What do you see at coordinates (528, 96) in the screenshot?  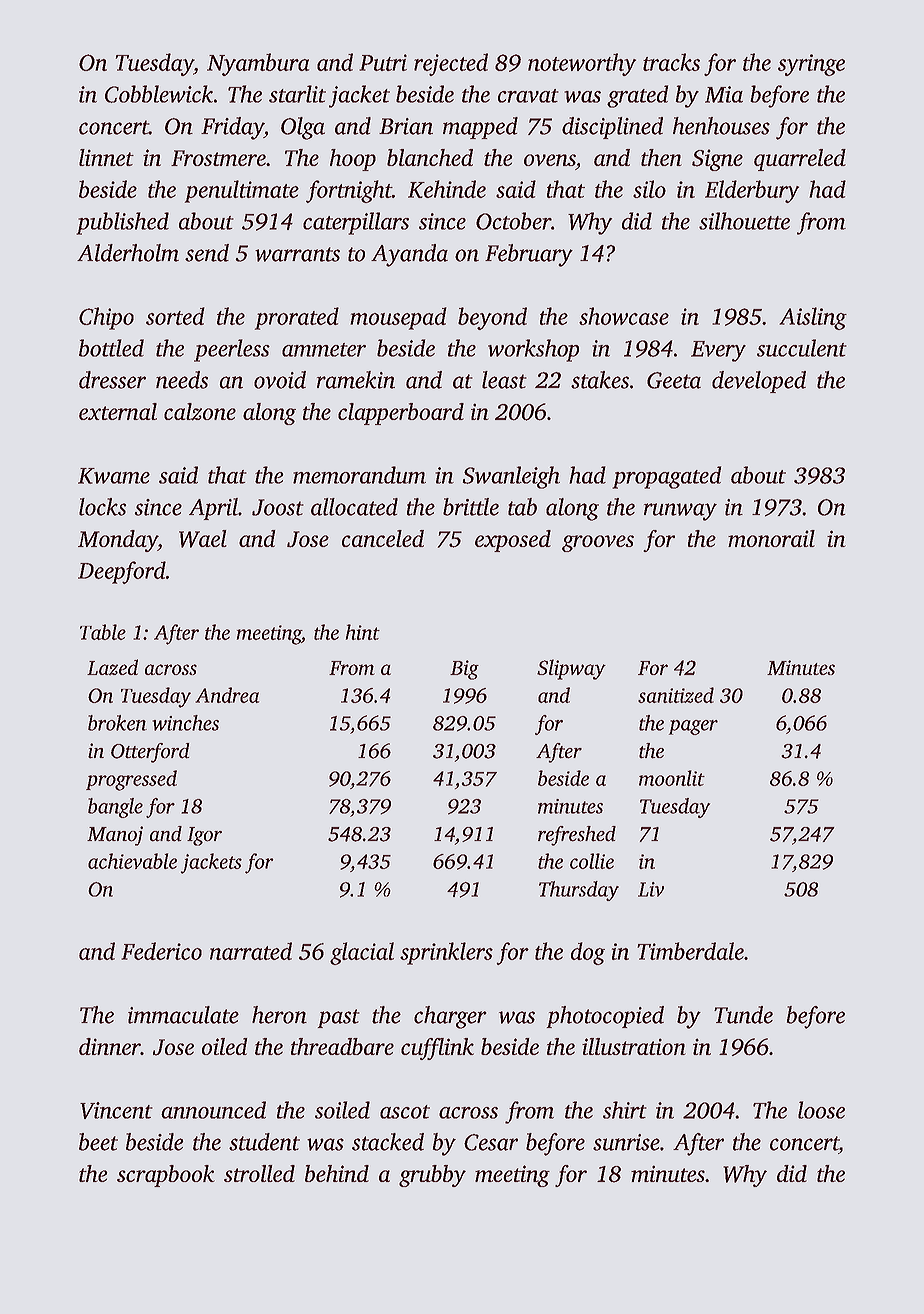 I see `cravat` at bounding box center [528, 96].
